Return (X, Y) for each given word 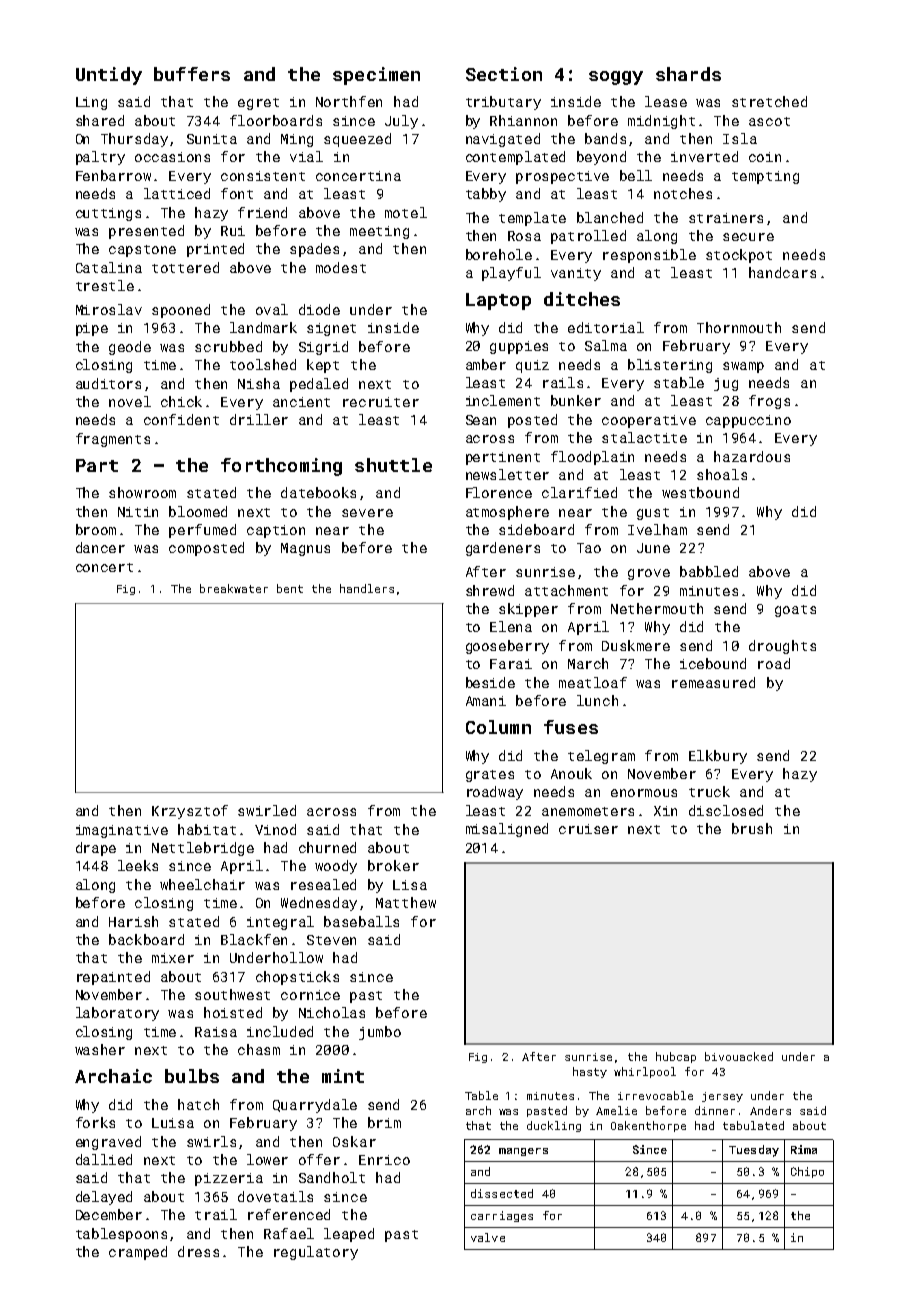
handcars (782, 272)
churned (327, 847)
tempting (765, 177)
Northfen (349, 101)
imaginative (122, 831)
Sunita (212, 139)
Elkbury (718, 757)
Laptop (498, 301)
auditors (108, 383)
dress (198, 1251)
